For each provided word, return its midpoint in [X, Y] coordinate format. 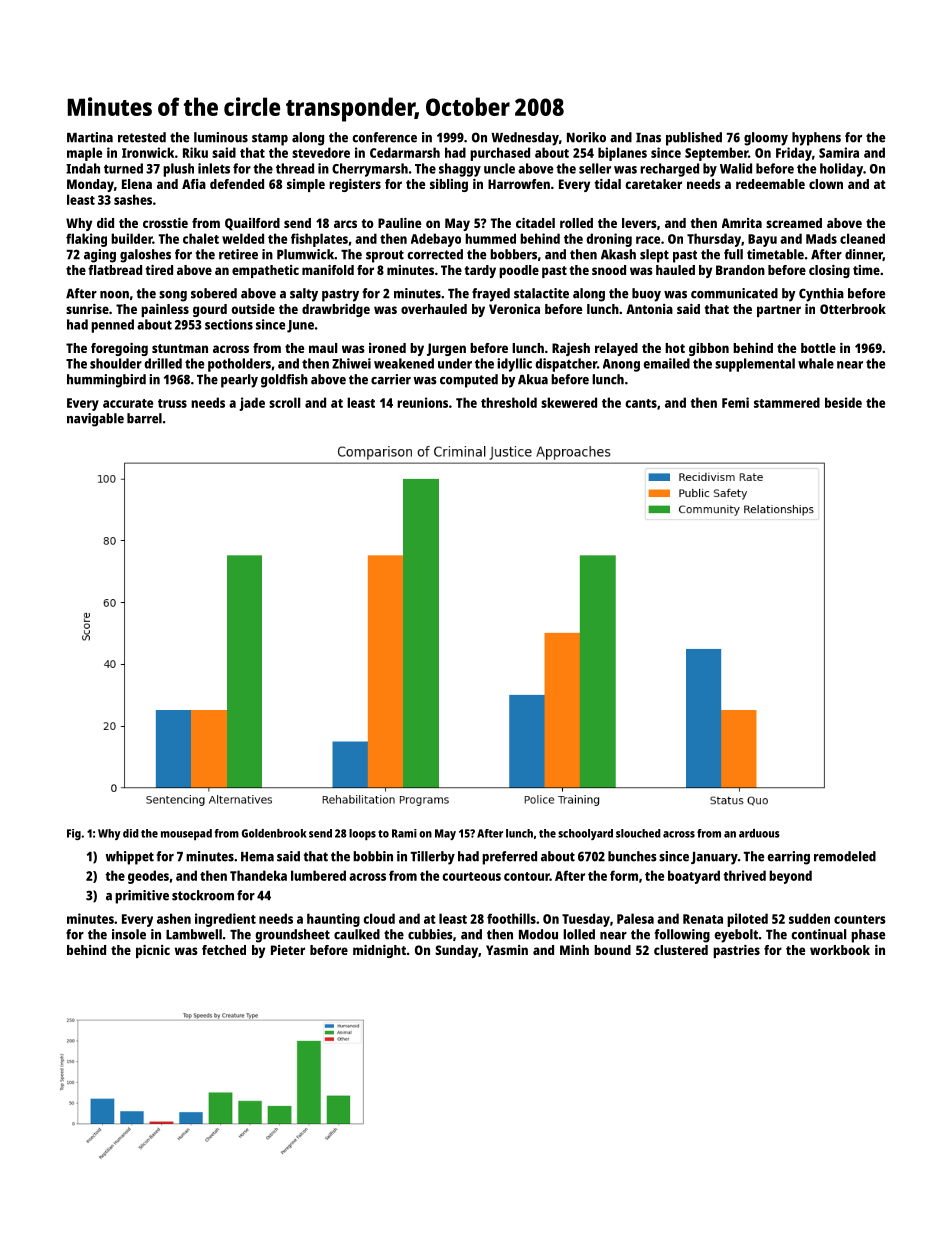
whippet [129, 858]
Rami [404, 833]
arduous [759, 833]
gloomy [766, 139]
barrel [144, 418]
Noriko [586, 137]
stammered [787, 402]
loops [362, 834]
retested [142, 137]
